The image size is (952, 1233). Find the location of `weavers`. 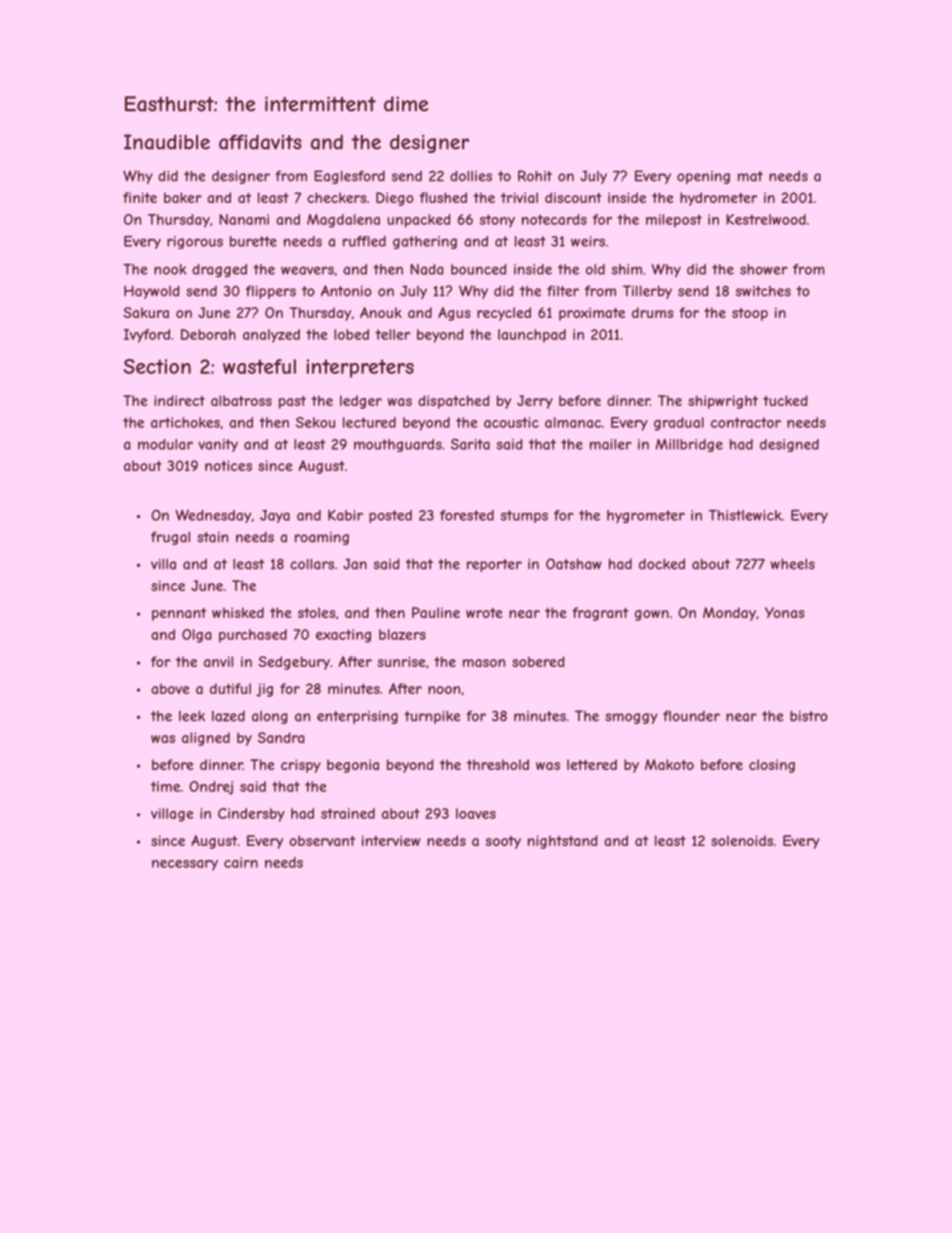

weavers is located at coordinates (307, 270).
